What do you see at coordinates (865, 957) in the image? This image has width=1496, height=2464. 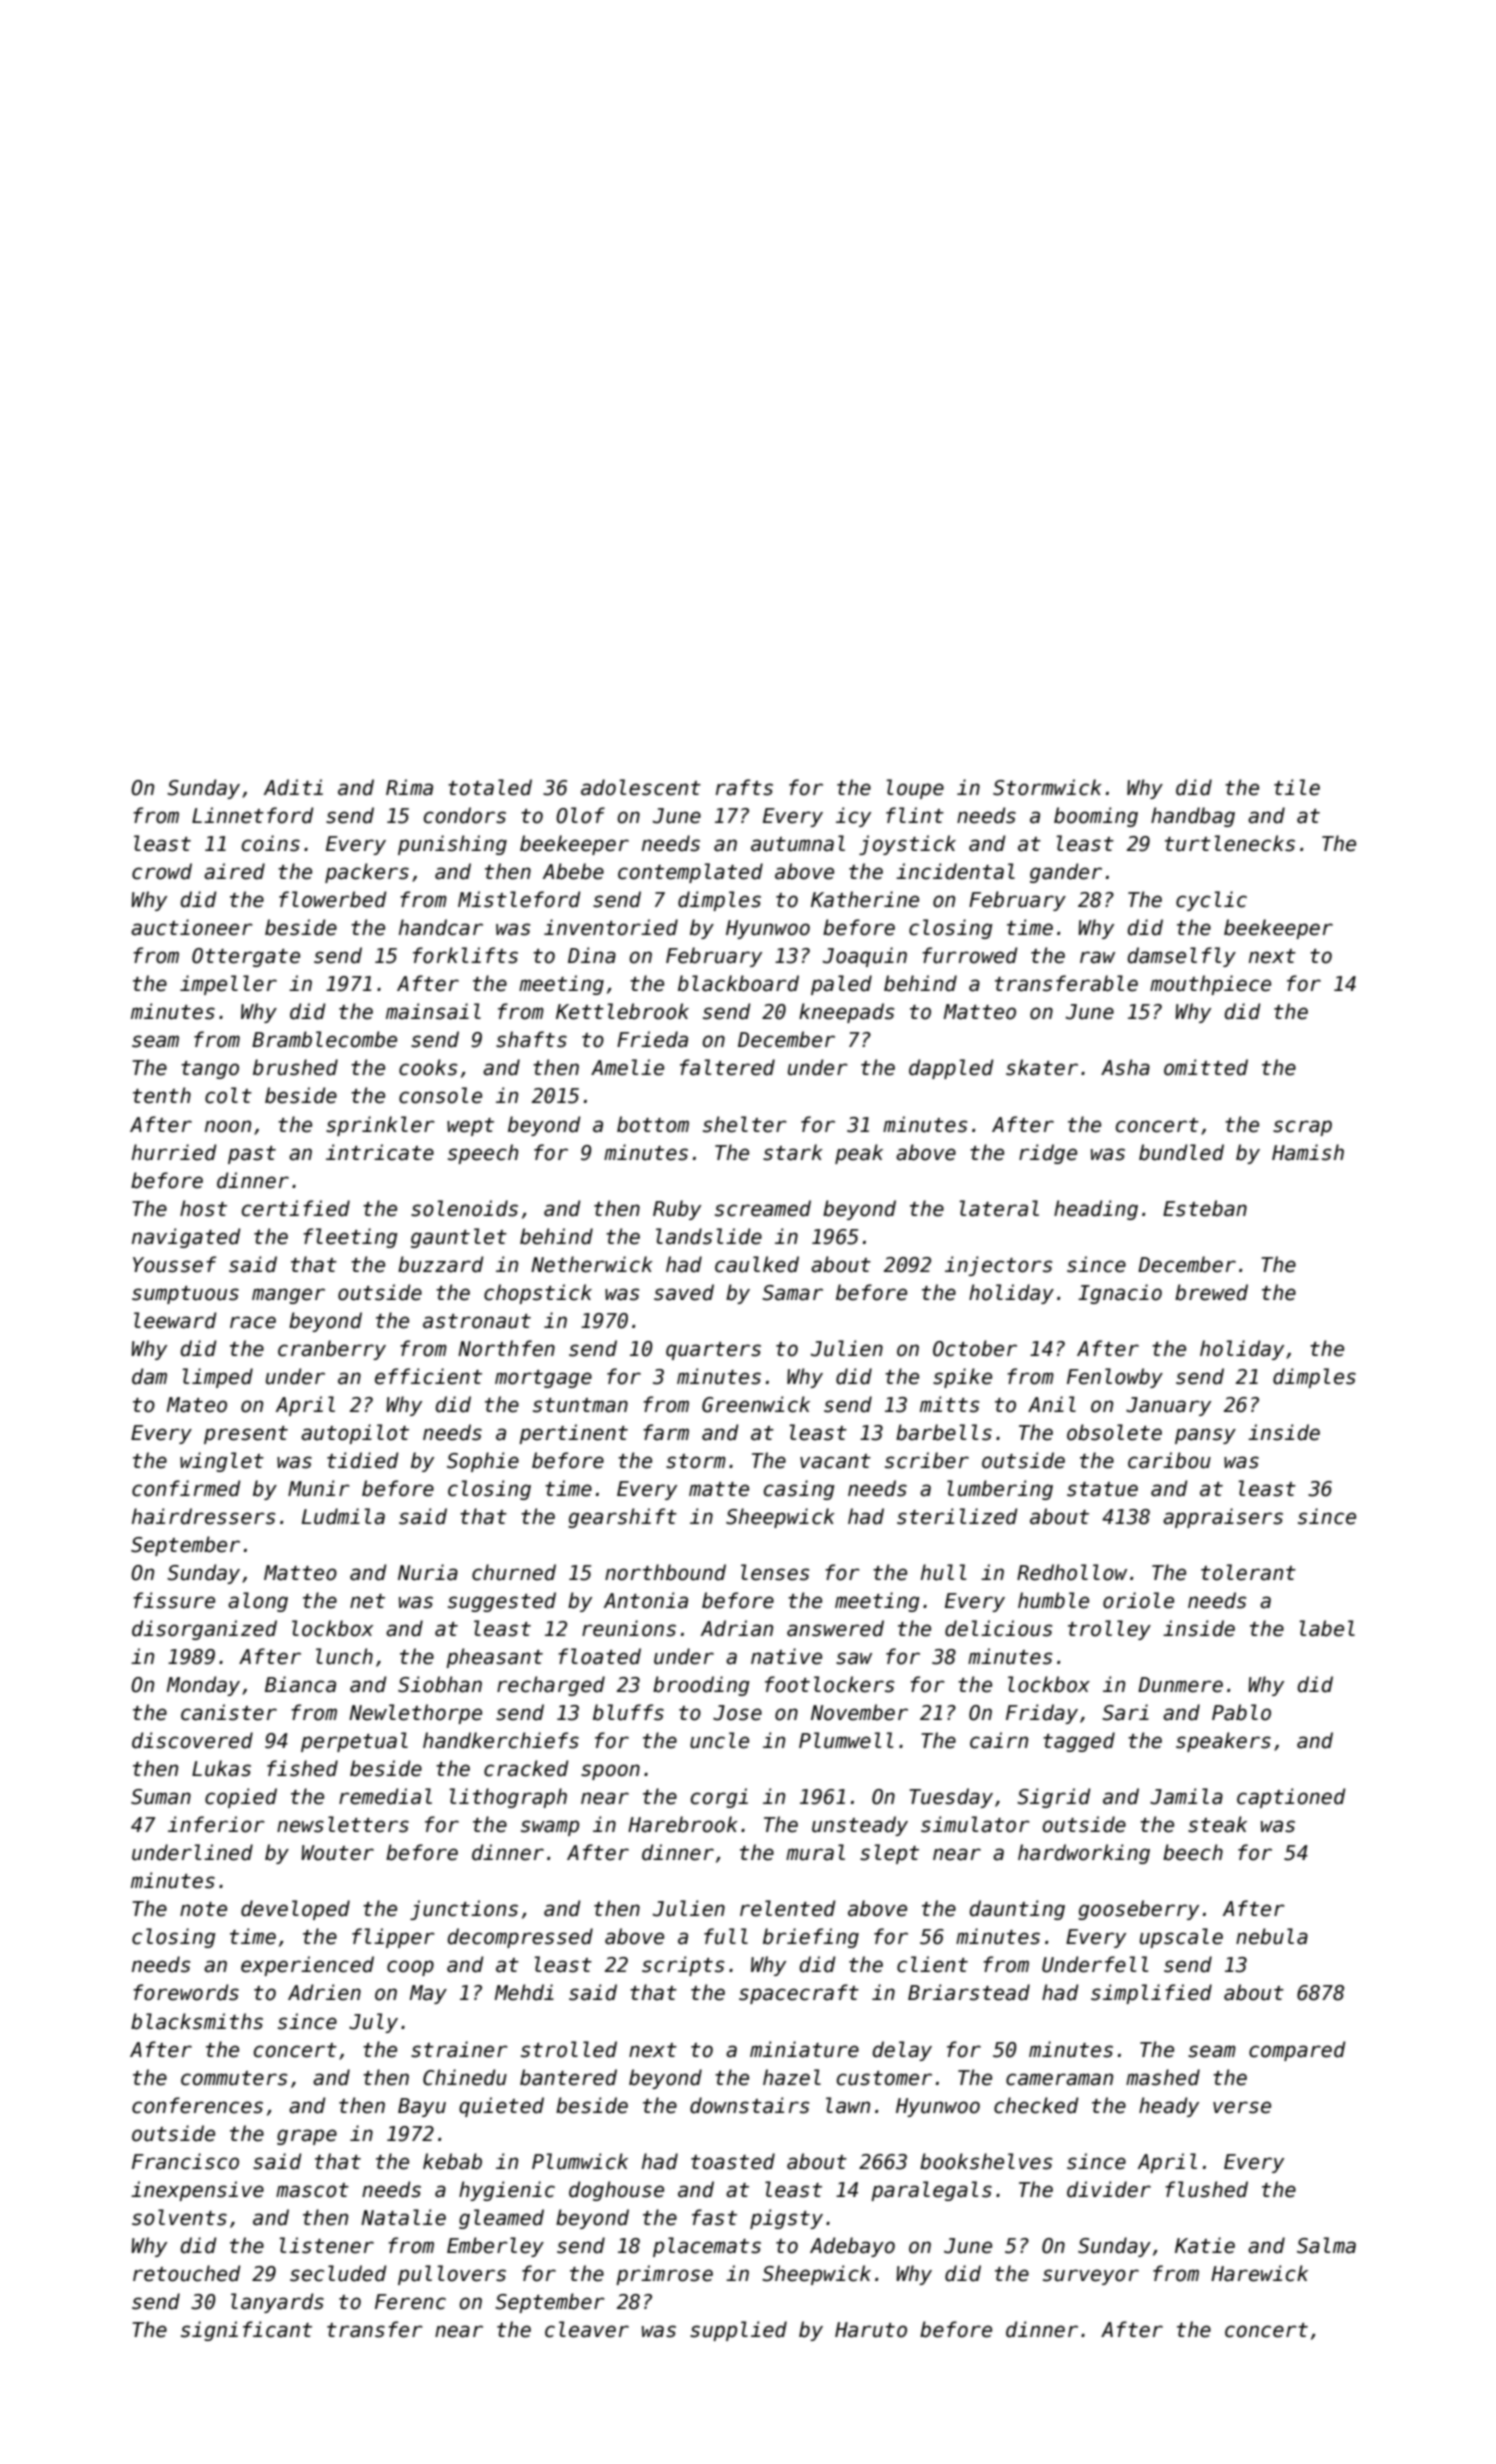 I see `Joaquin` at bounding box center [865, 957].
